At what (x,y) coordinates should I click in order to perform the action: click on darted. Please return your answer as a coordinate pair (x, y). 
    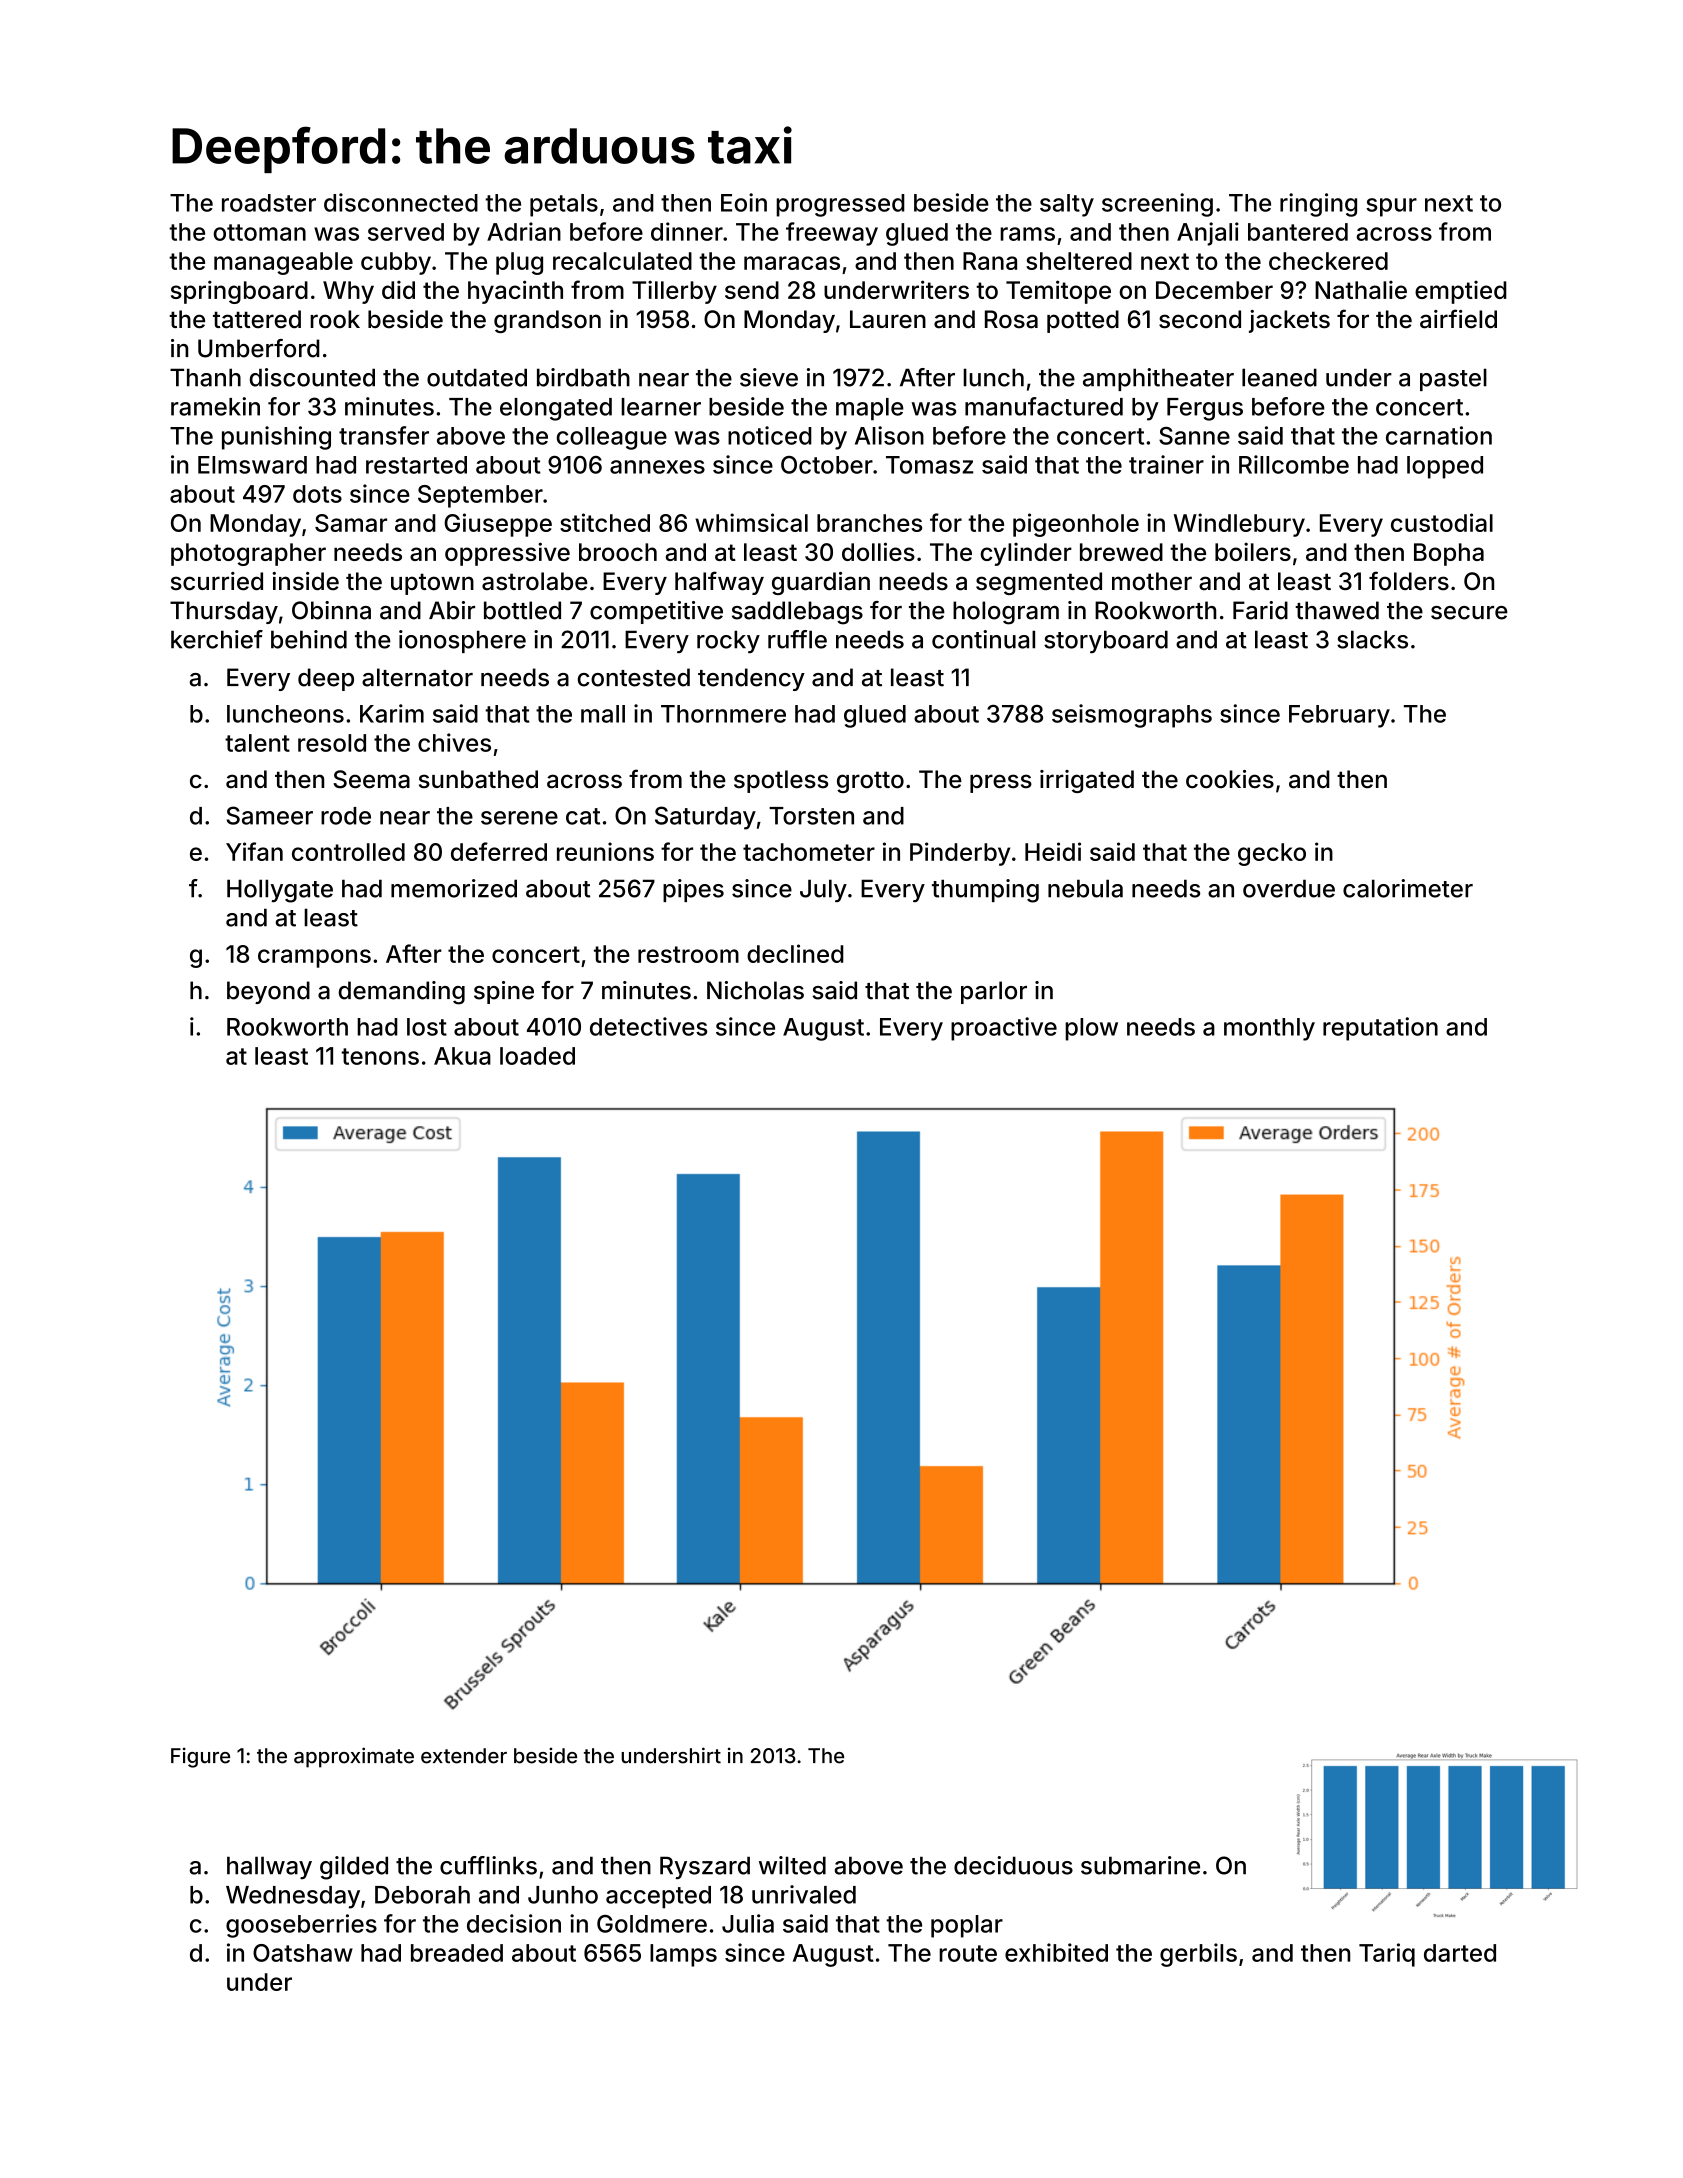
    Looking at the image, I should click on (1460, 1953).
